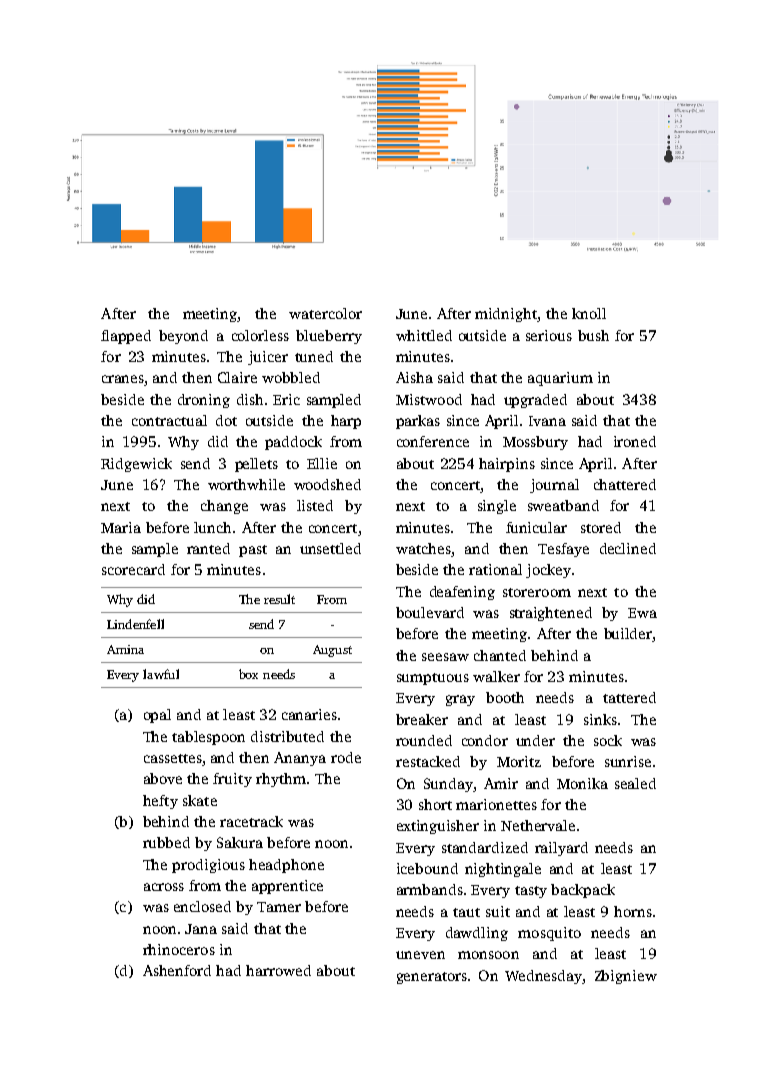 Image resolution: width=758 pixels, height=1075 pixels. What do you see at coordinates (329, 337) in the page?
I see `blueberry` at bounding box center [329, 337].
